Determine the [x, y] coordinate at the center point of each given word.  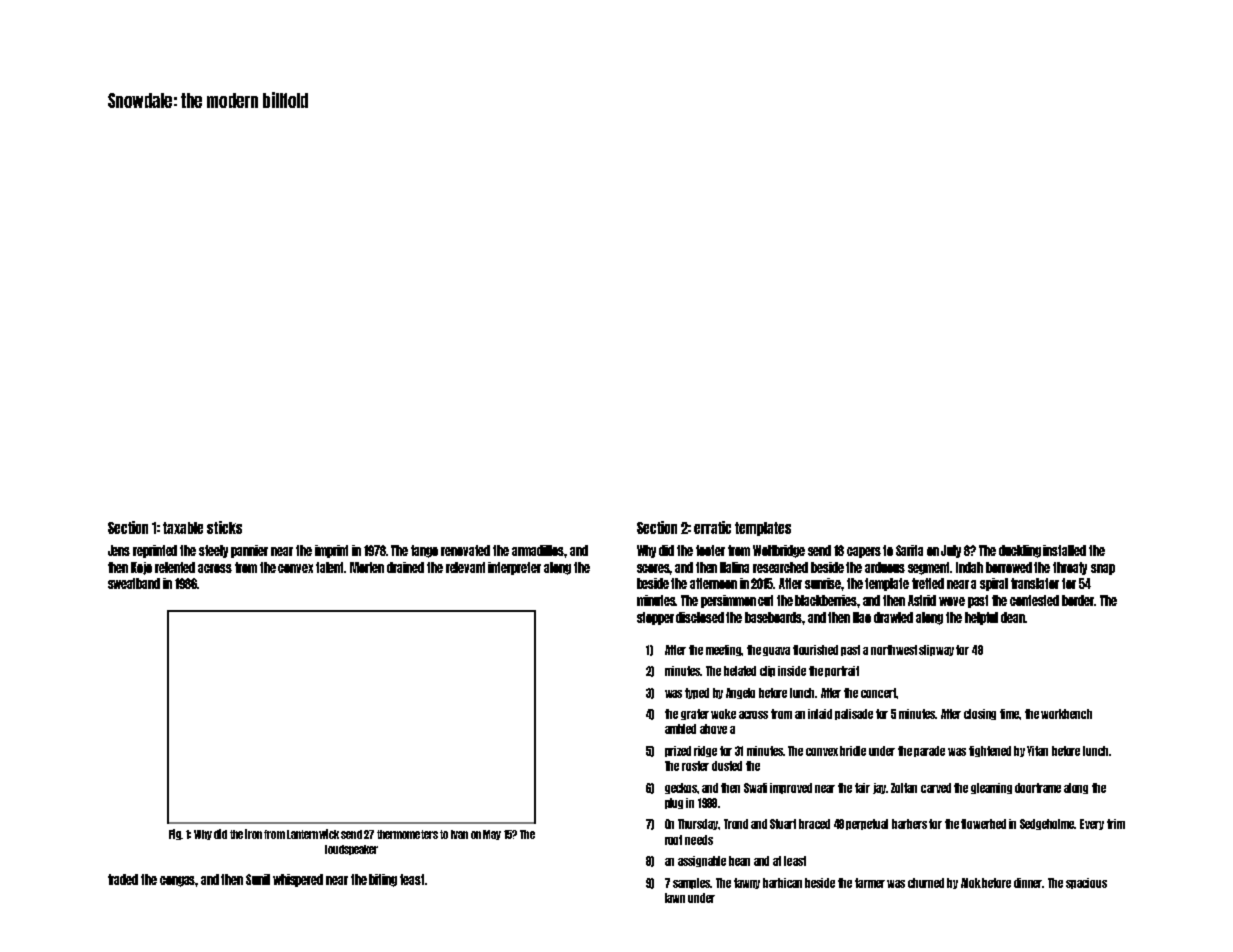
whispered [298, 880]
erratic [712, 527]
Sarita [909, 550]
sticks [224, 527]
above [713, 729]
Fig [175, 834]
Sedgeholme [1047, 824]
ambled [680, 729]
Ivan [459, 834]
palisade [854, 714]
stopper [655, 618]
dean [1013, 617]
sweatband [134, 583]
